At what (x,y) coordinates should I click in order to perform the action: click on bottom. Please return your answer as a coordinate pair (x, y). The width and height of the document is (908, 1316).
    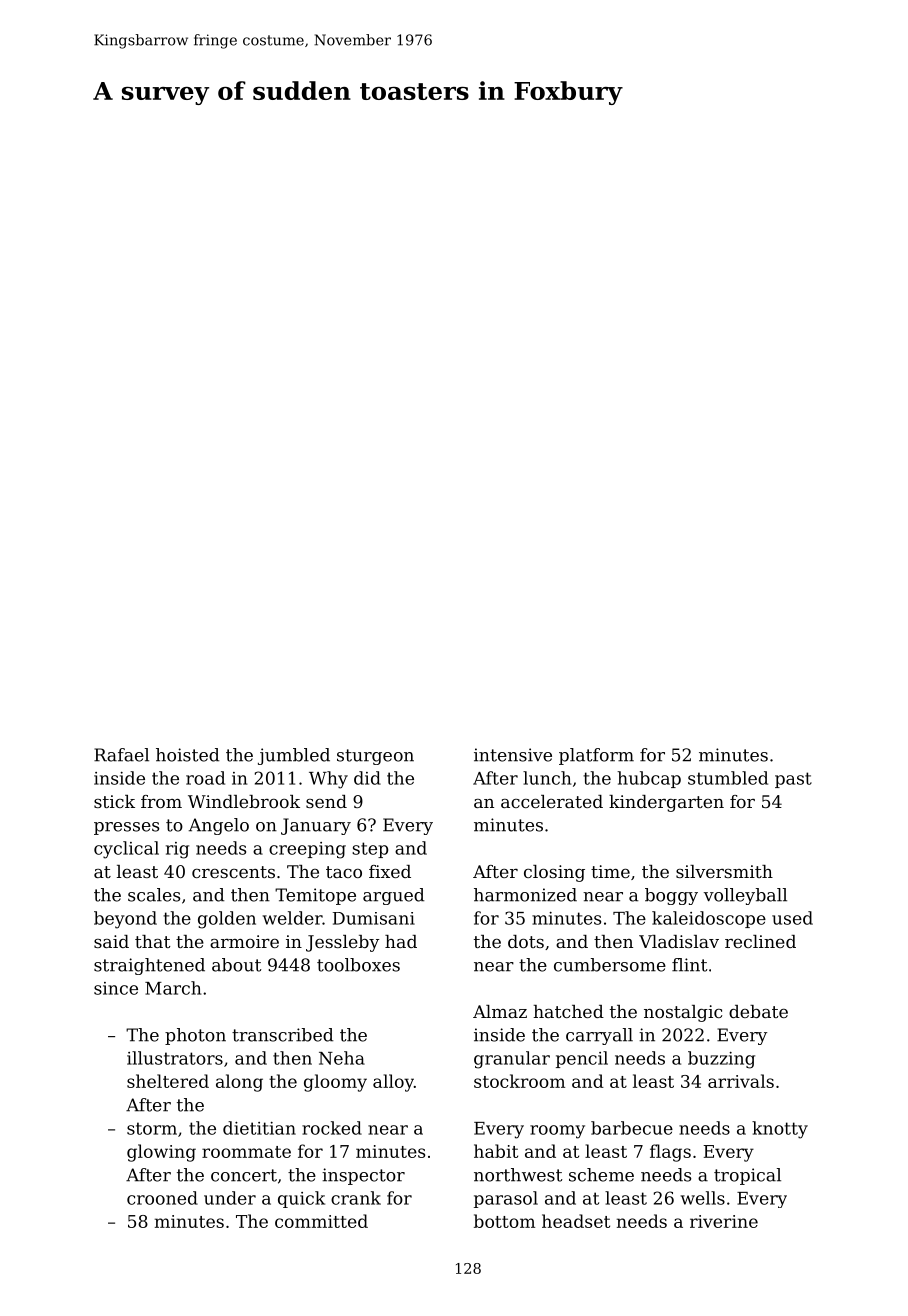
    Looking at the image, I should click on (504, 1221).
